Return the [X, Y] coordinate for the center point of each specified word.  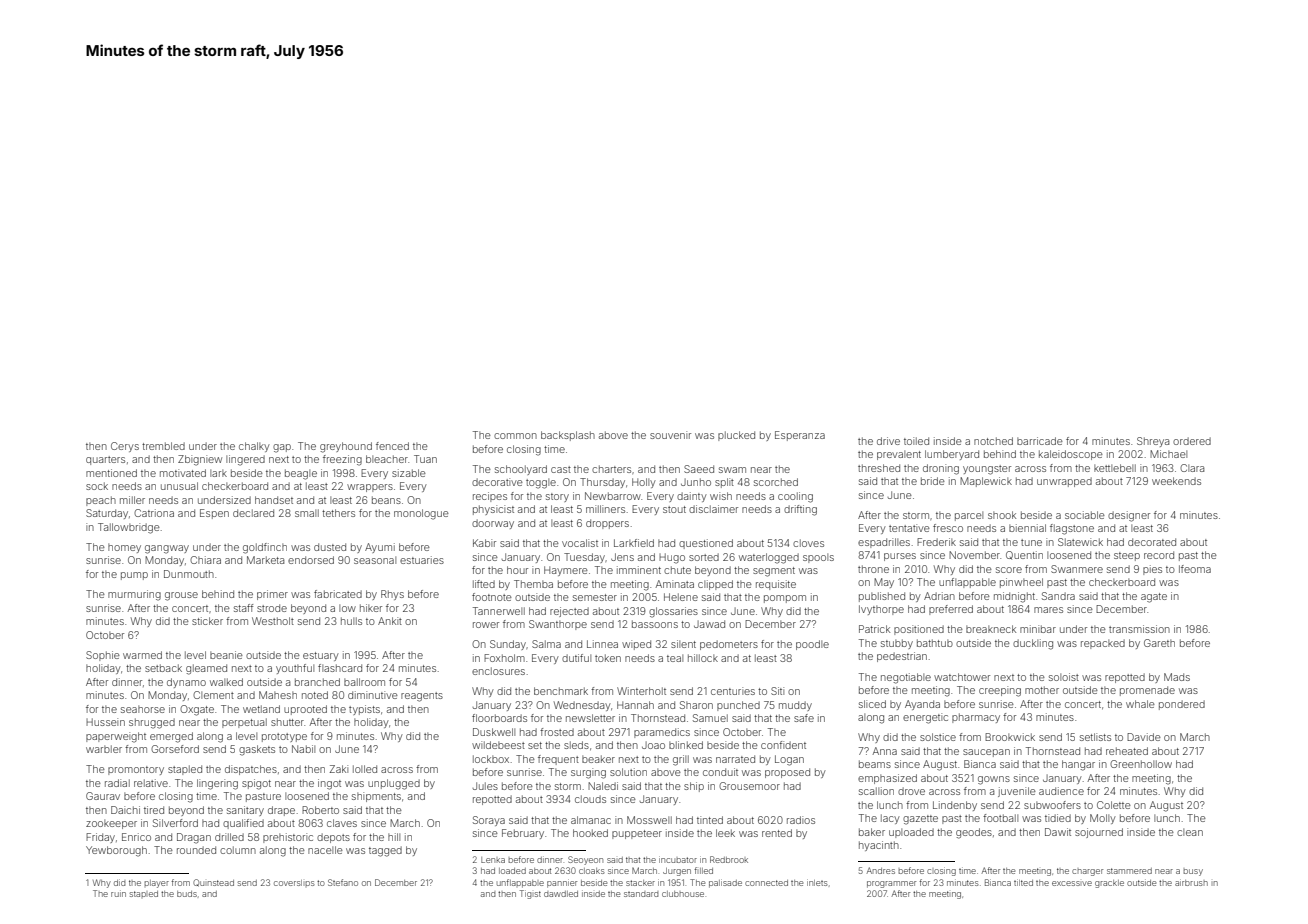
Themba [533, 584]
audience [1061, 791]
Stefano [343, 882]
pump [134, 576]
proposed [787, 773]
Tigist [530, 894]
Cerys [125, 447]
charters [611, 469]
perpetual [244, 723]
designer [1129, 516]
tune [1031, 542]
